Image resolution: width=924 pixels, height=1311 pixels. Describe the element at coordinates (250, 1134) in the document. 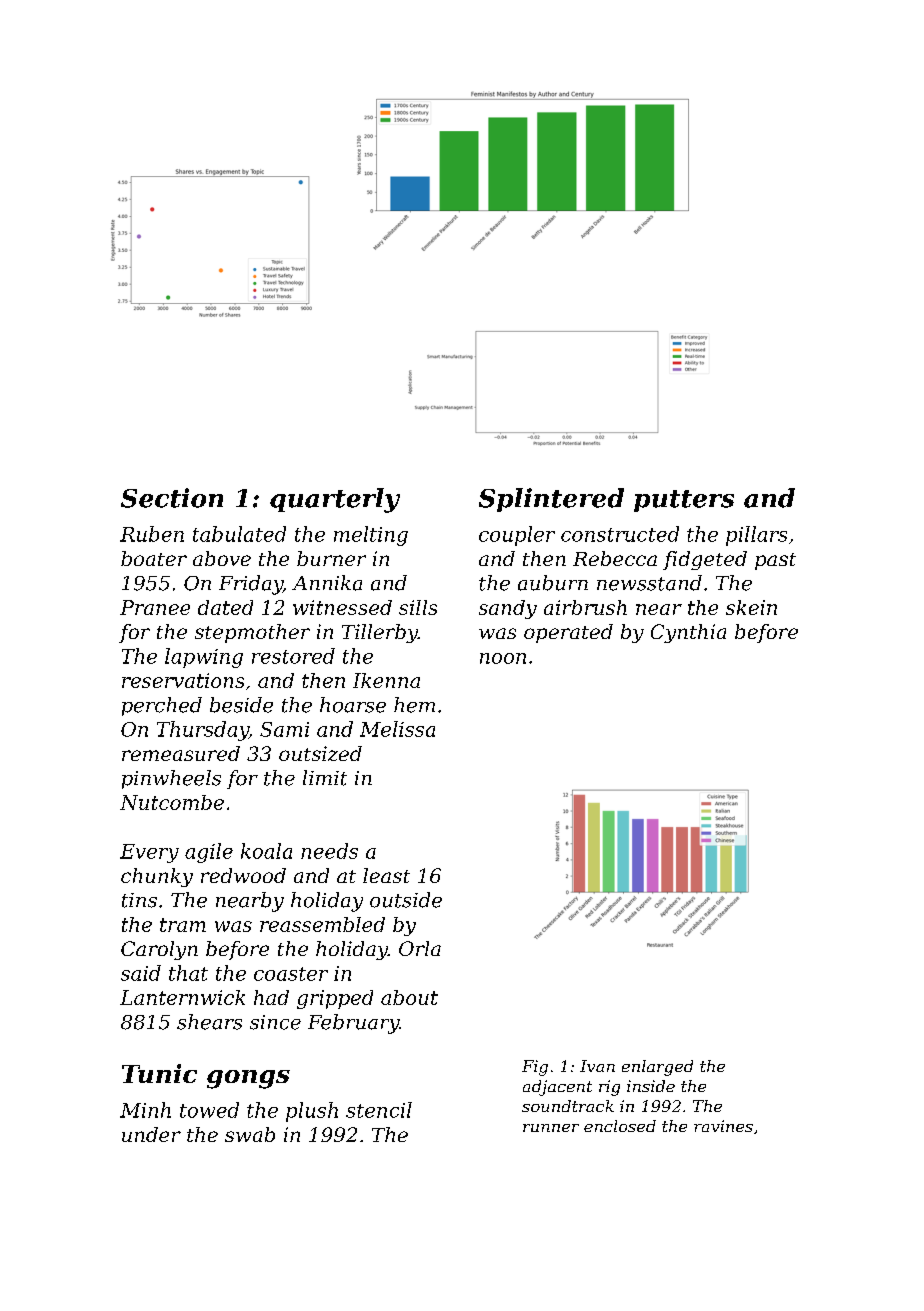

I see `swab` at that location.
